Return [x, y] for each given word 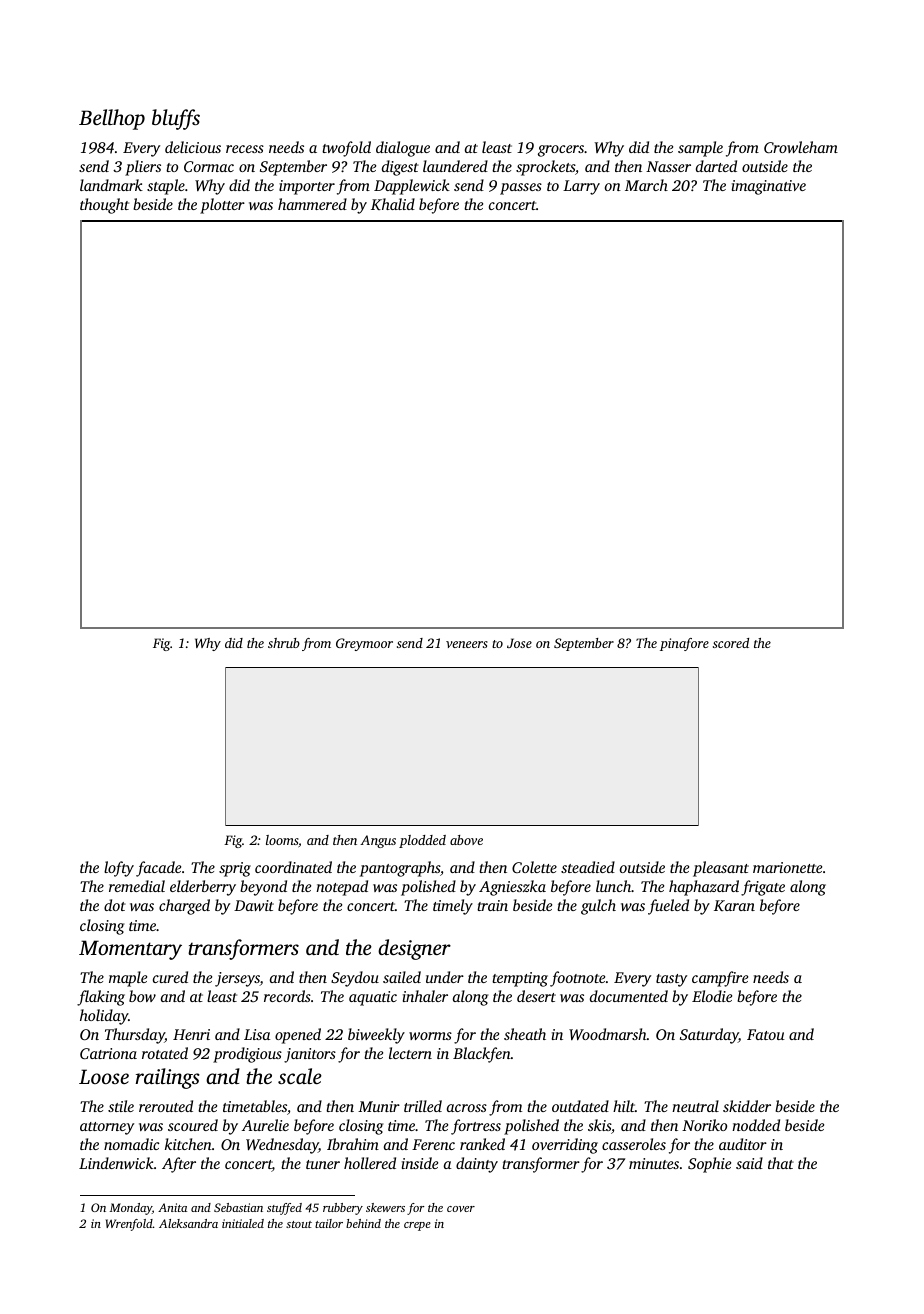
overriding [565, 1146]
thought [104, 206]
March [646, 185]
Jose [519, 643]
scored [731, 643]
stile [121, 1106]
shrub [284, 643]
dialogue [403, 149]
